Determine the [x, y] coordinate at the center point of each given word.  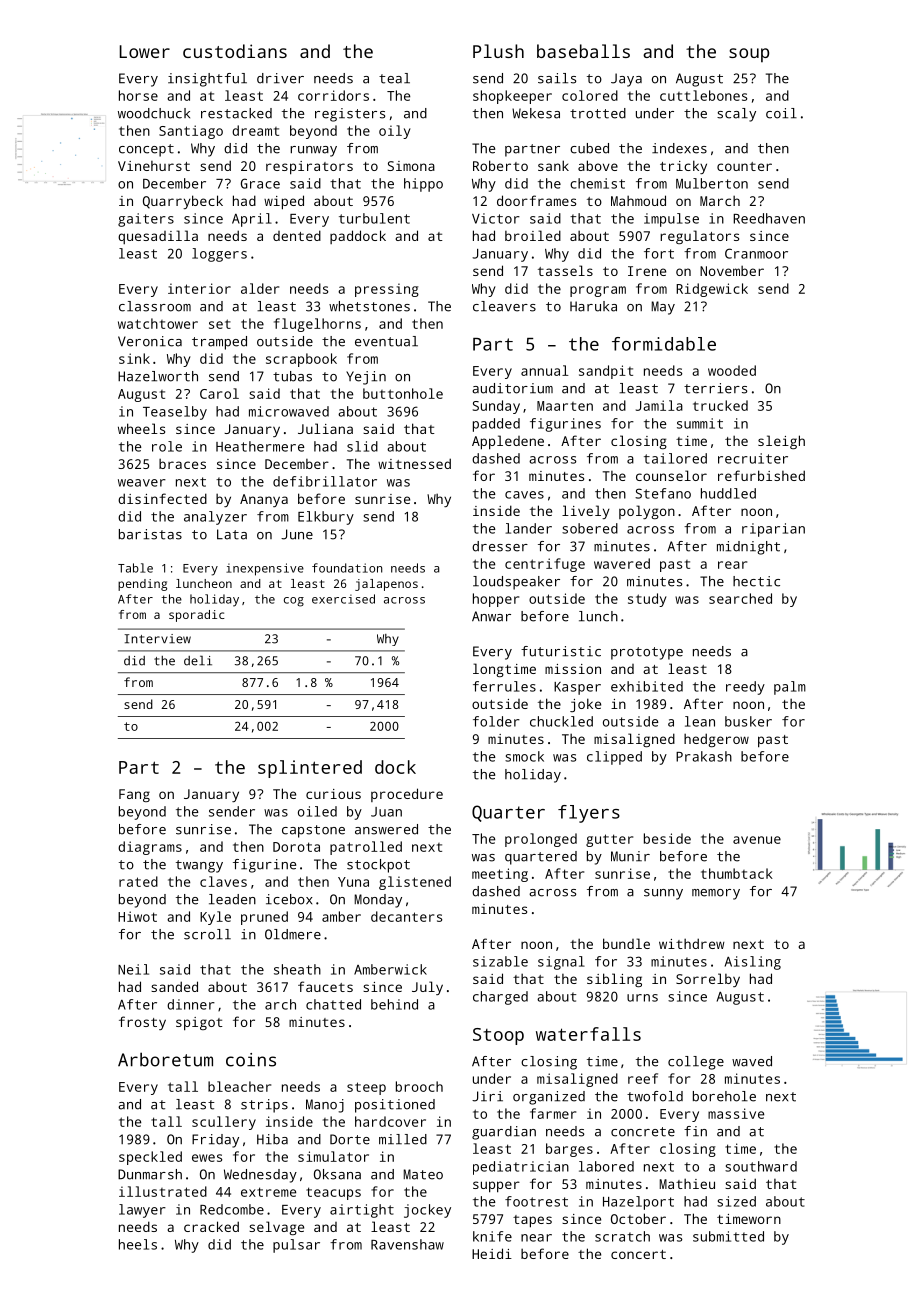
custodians [235, 51]
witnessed [414, 463]
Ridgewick [712, 290]
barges [569, 1150]
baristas [150, 534]
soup [749, 55]
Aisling [753, 963]
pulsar [296, 1246]
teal [394, 78]
